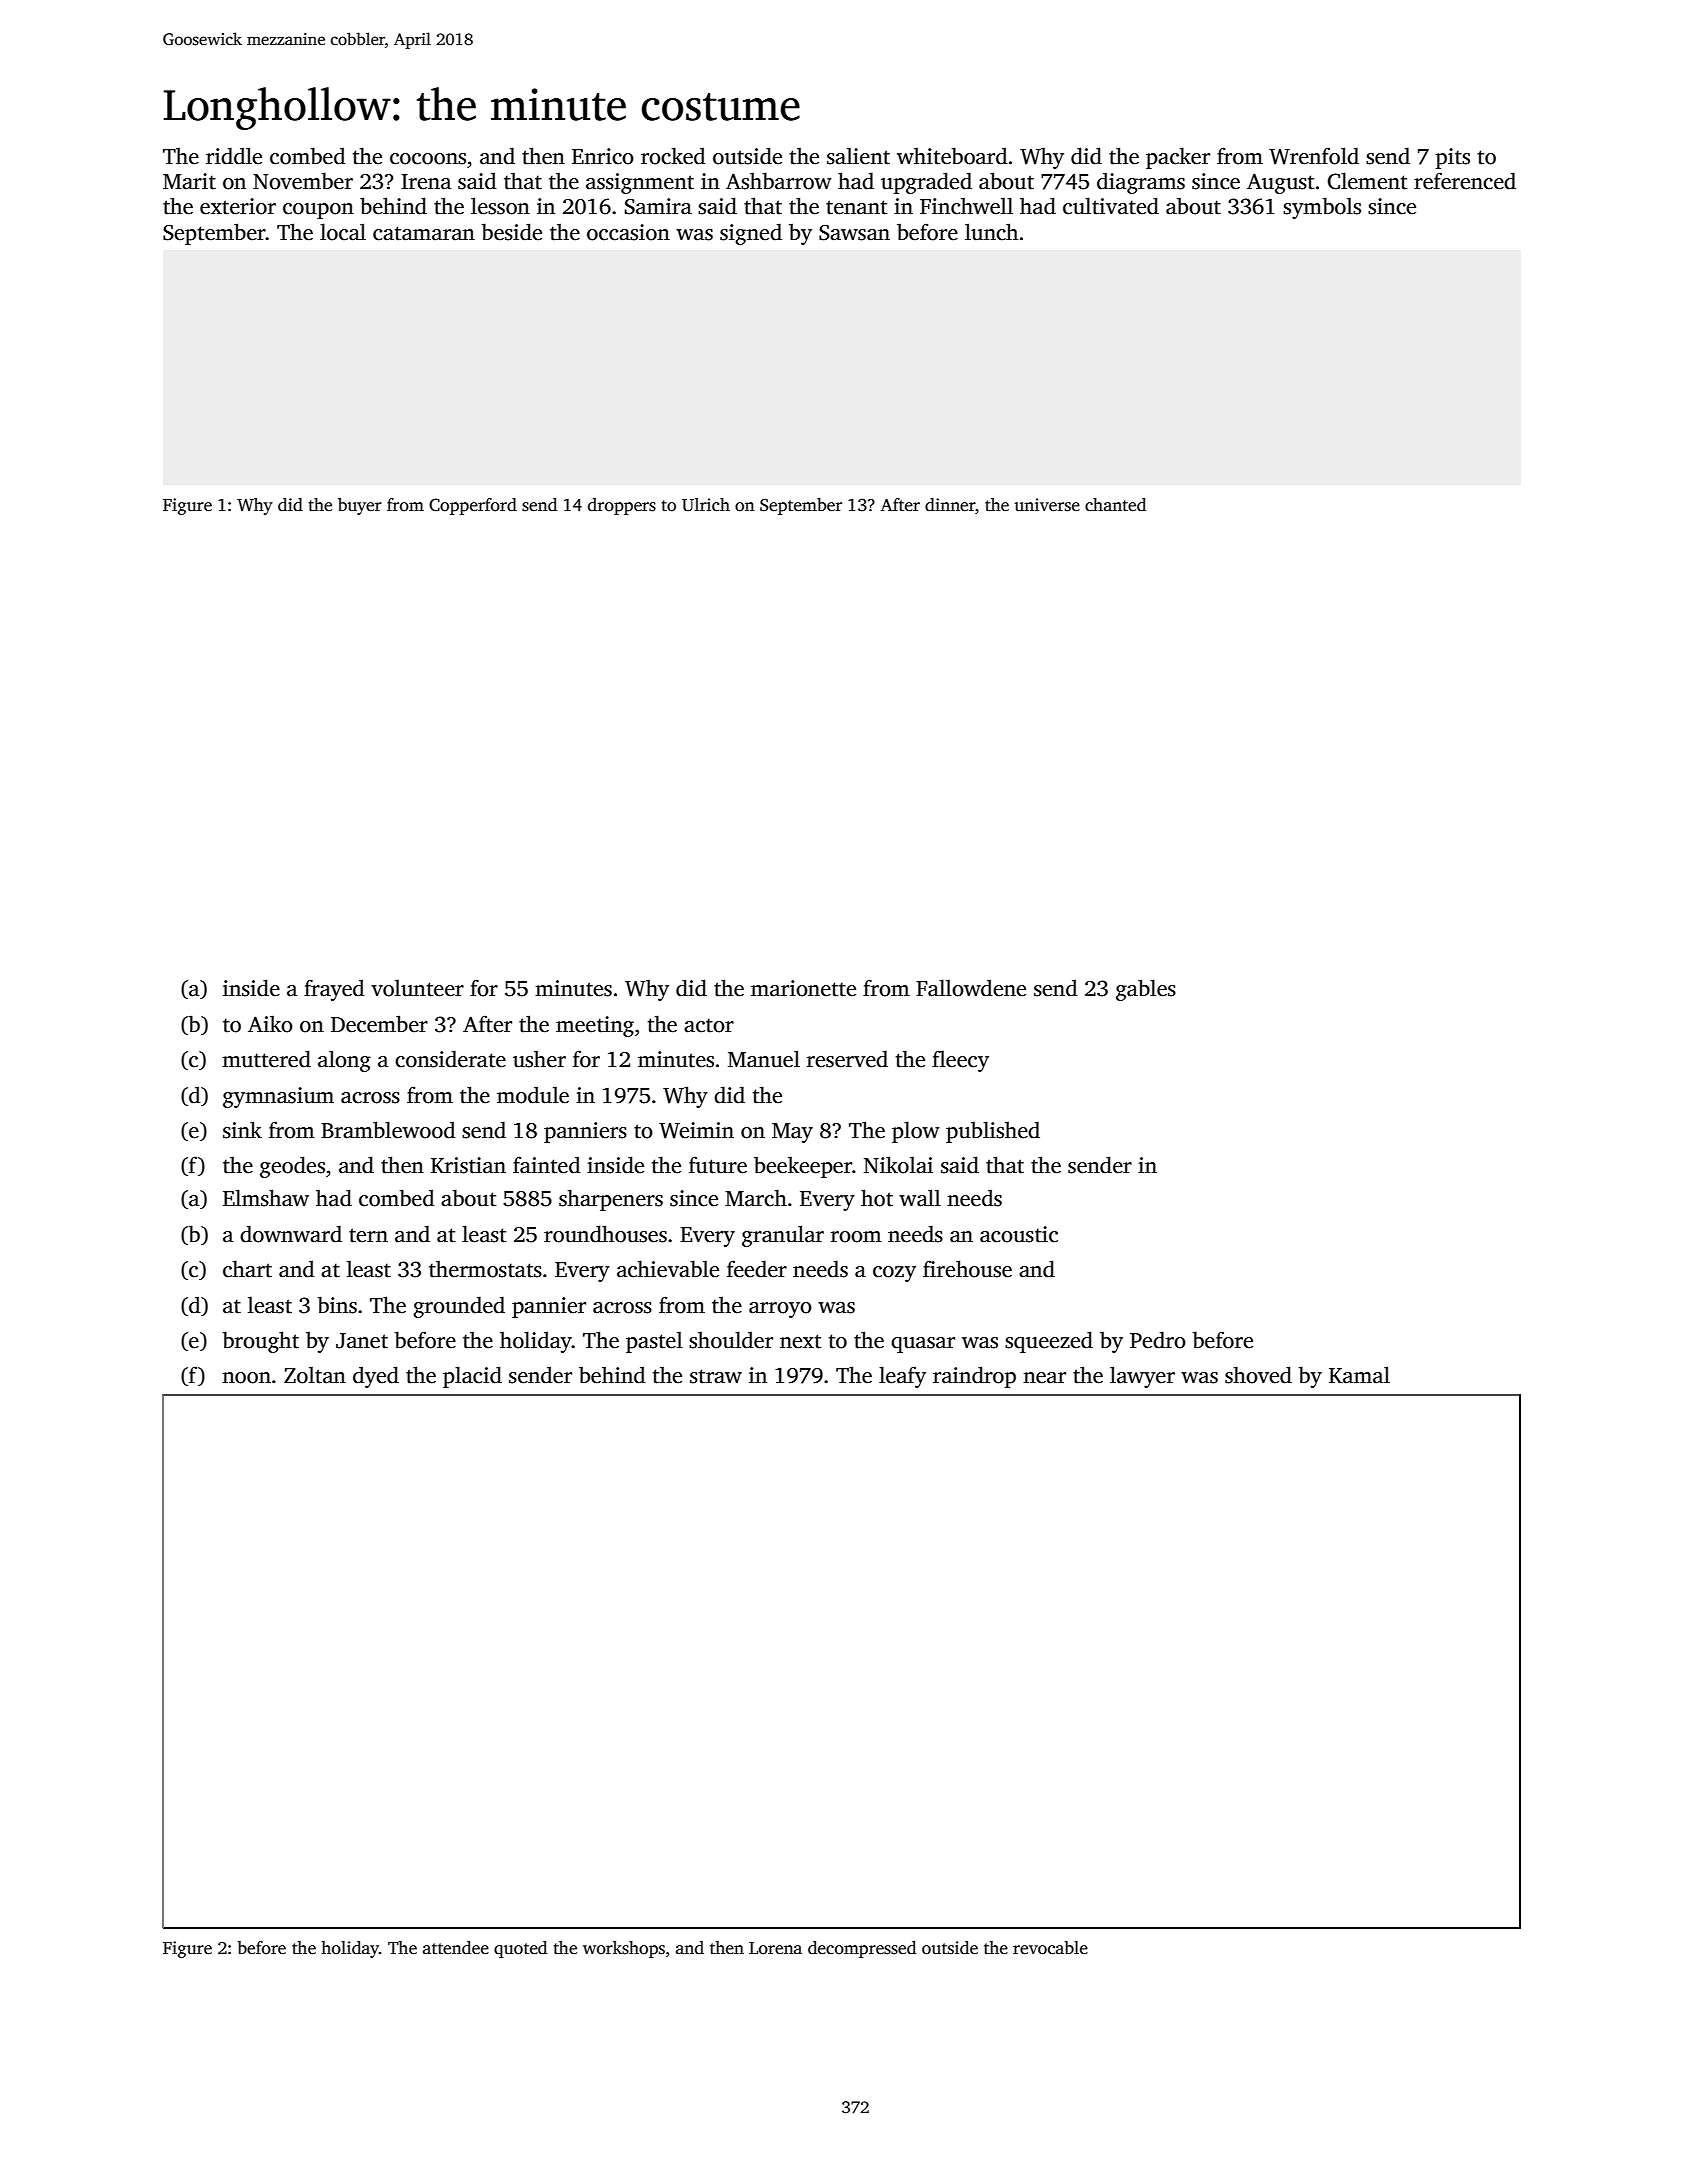 Image resolution: width=1683 pixels, height=2178 pixels. I want to click on referenced, so click(1465, 181).
